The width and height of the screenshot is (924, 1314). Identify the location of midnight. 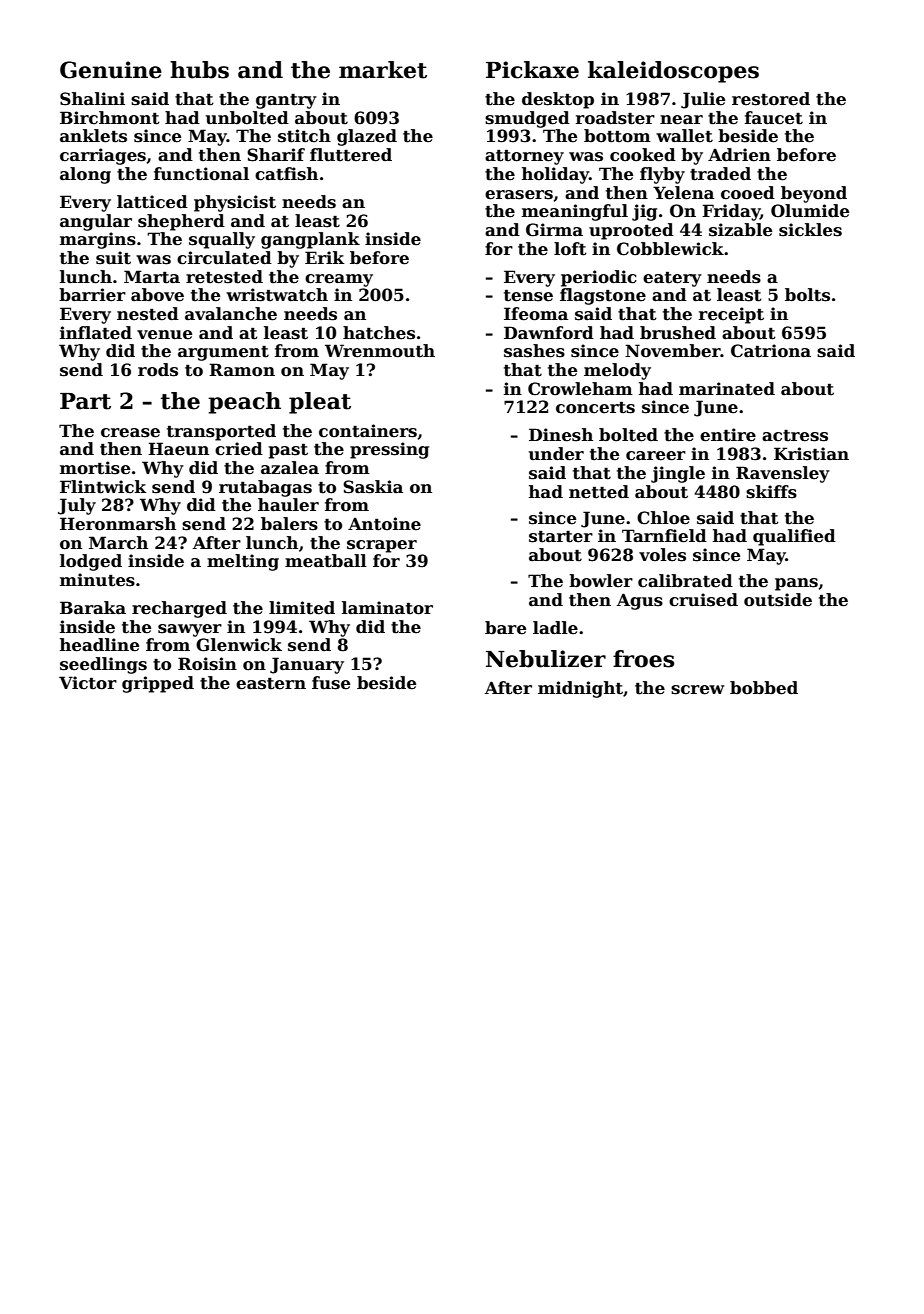
(580, 689).
